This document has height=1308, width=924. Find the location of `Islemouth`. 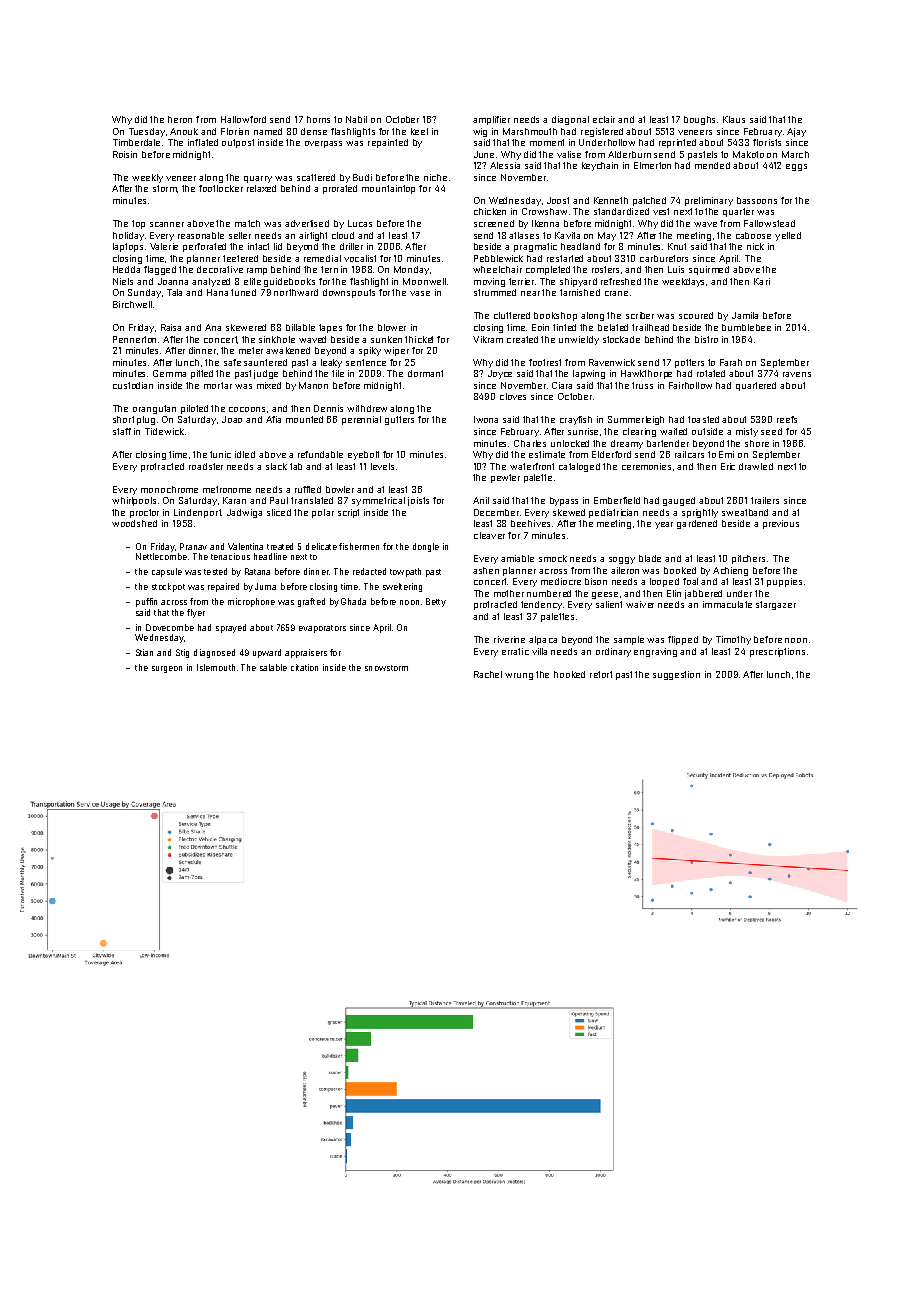

Islemouth is located at coordinates (216, 667).
